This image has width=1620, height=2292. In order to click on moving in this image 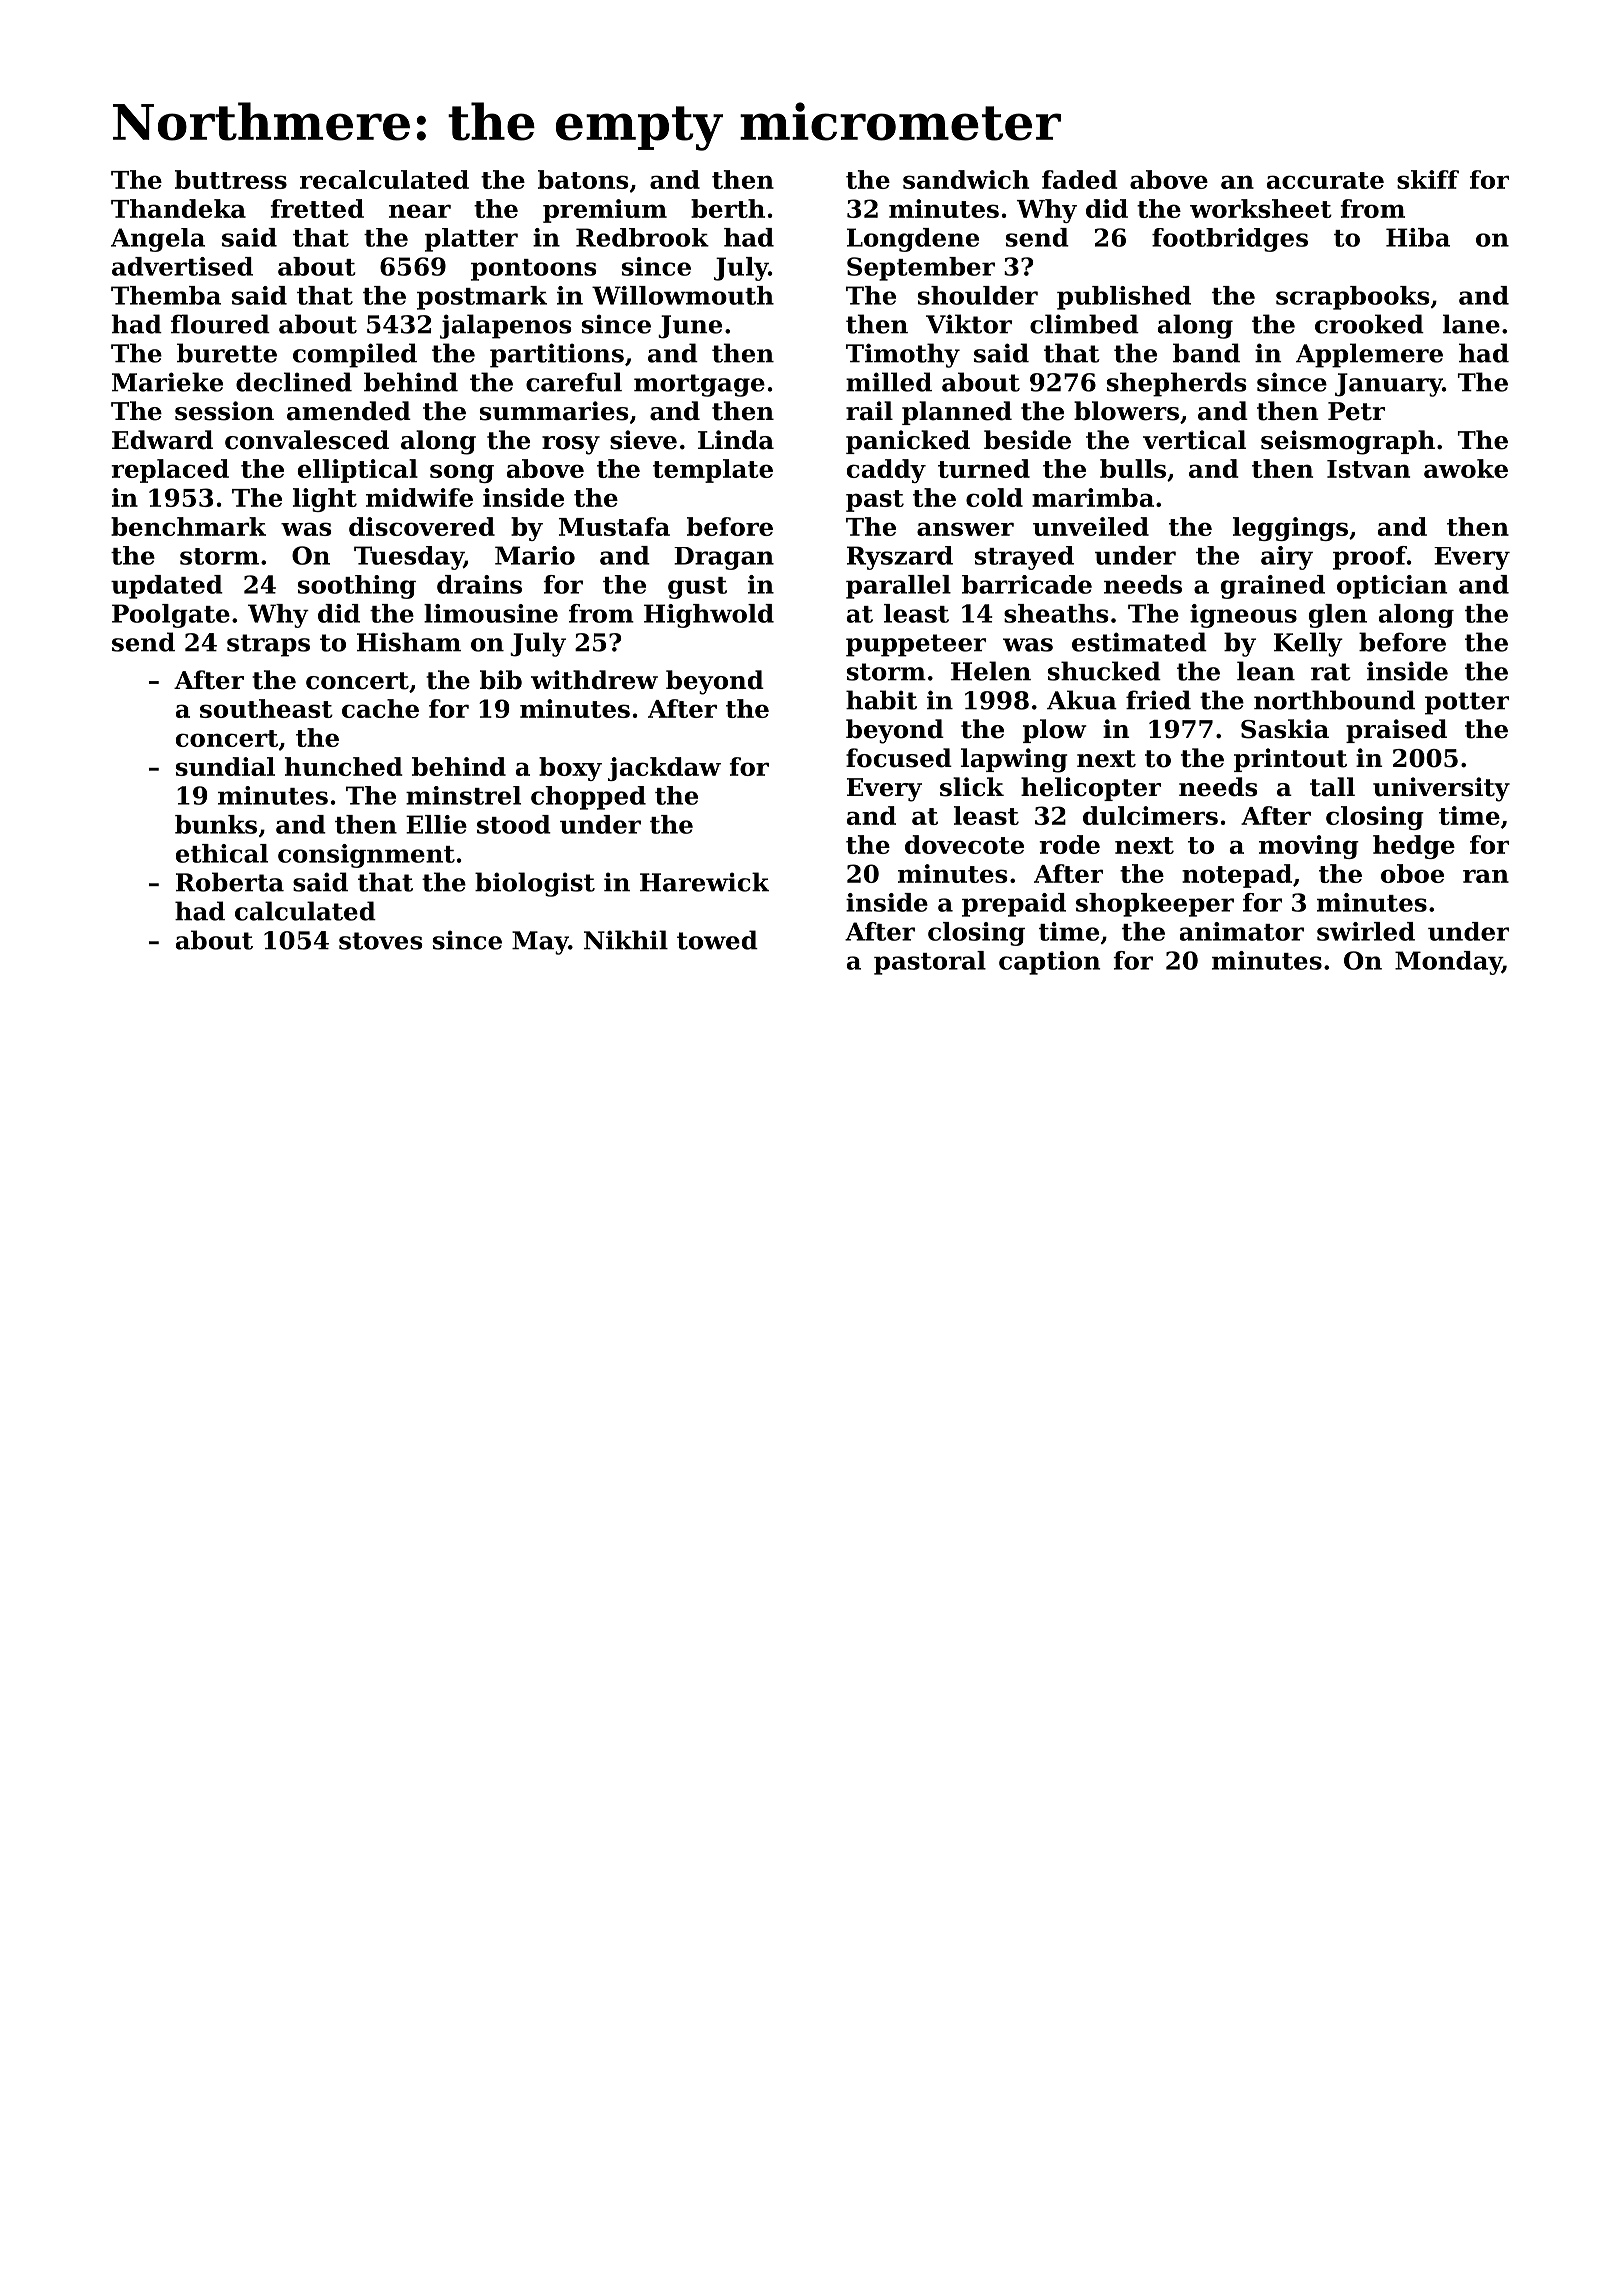, I will do `click(1309, 847)`.
